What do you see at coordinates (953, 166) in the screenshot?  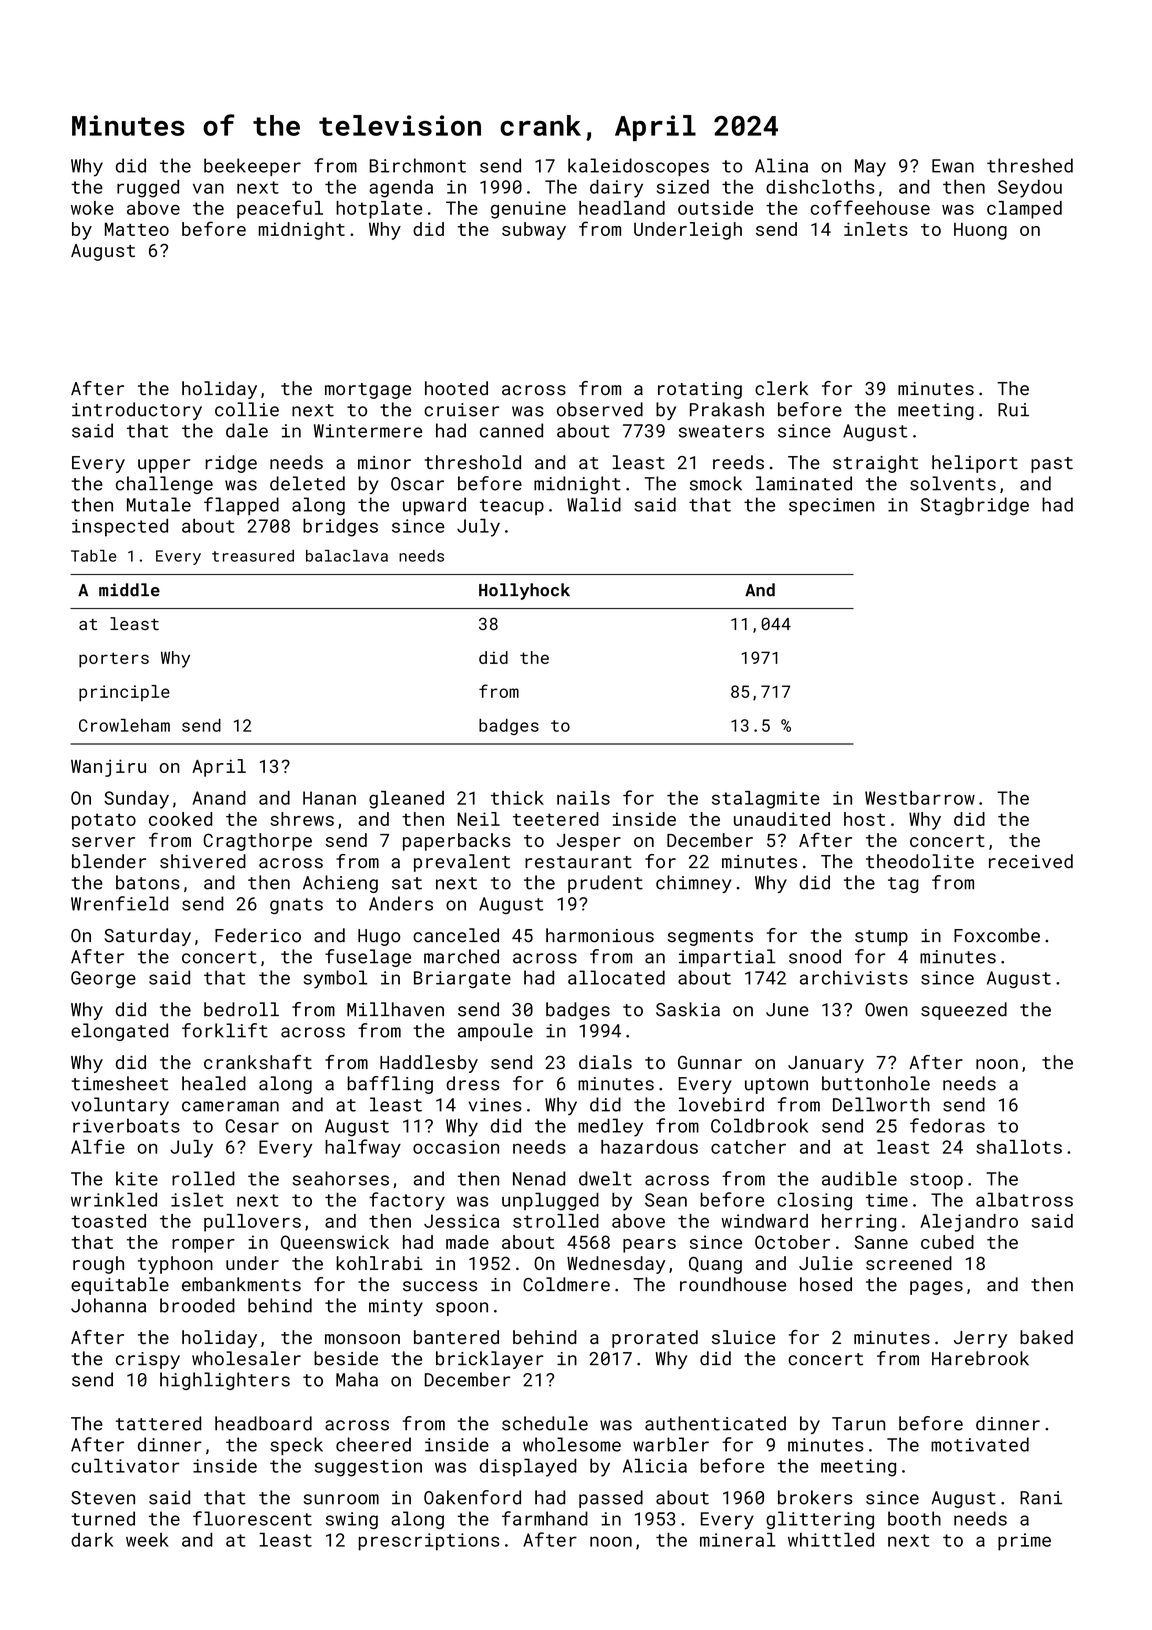 I see `Ewan` at bounding box center [953, 166].
